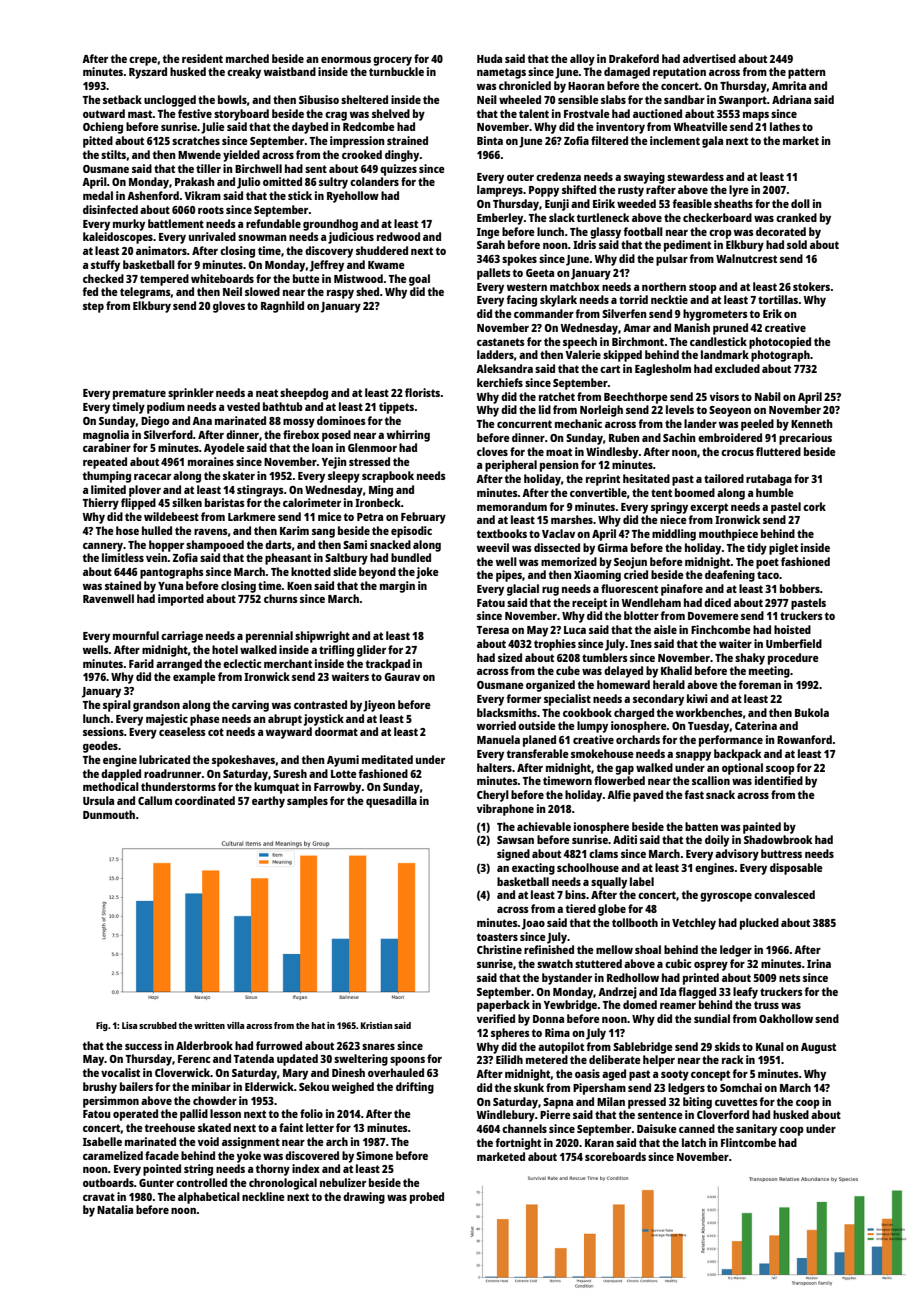 Image resolution: width=924 pixels, height=1308 pixels. What do you see at coordinates (775, 492) in the document?
I see `humble` at bounding box center [775, 492].
